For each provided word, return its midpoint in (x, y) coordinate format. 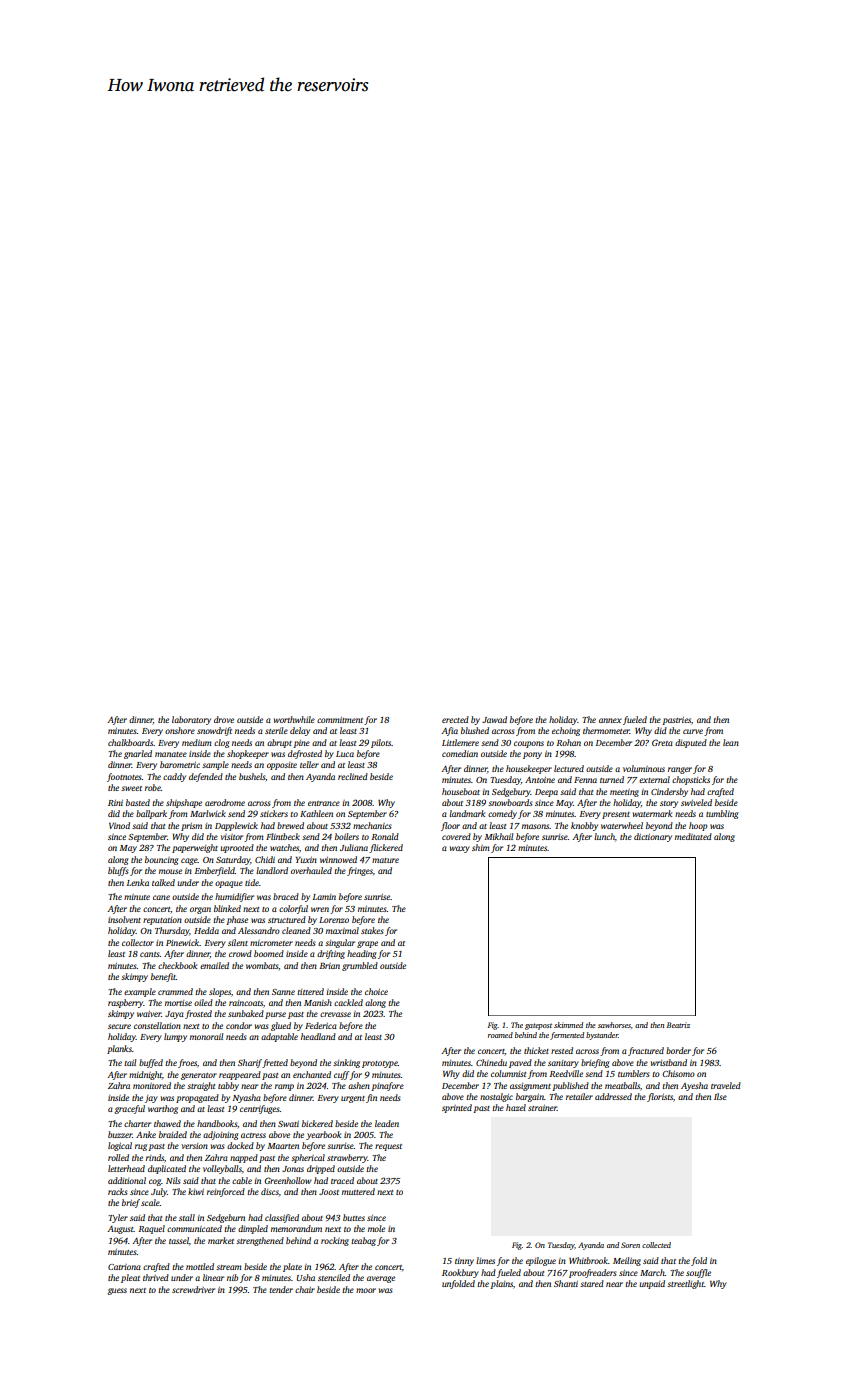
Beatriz (678, 1025)
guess (117, 1291)
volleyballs (222, 1169)
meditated (693, 836)
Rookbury (460, 1273)
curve (693, 731)
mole (376, 1228)
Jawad (494, 719)
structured (287, 919)
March (652, 1272)
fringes (360, 871)
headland (318, 1036)
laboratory (191, 720)
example (140, 992)
